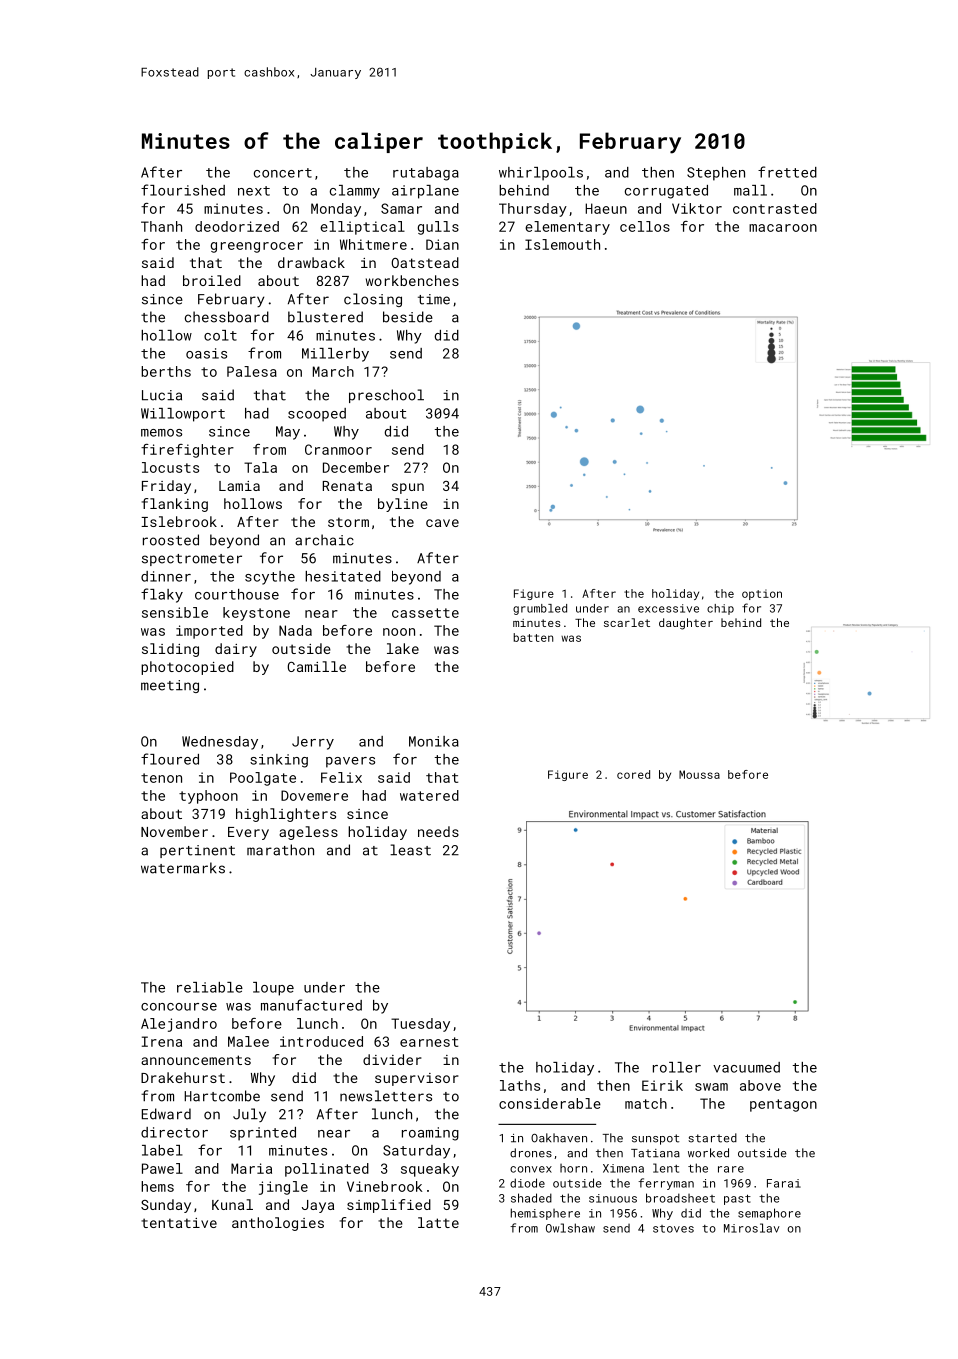 This screenshot has width=958, height=1359. Describe the element at coordinates (438, 831) in the screenshot. I see `needs` at that location.
